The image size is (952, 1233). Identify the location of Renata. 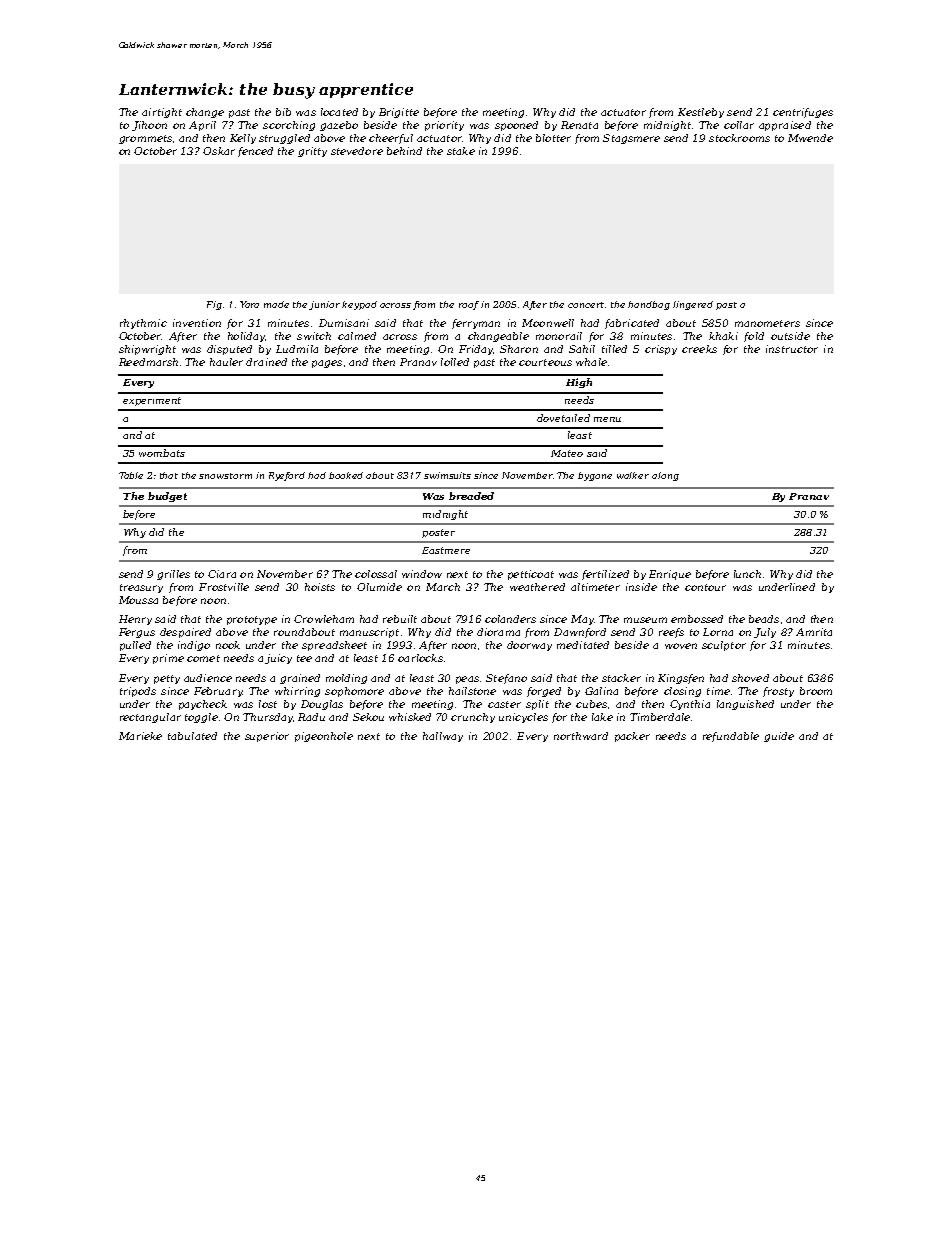
(579, 125).
